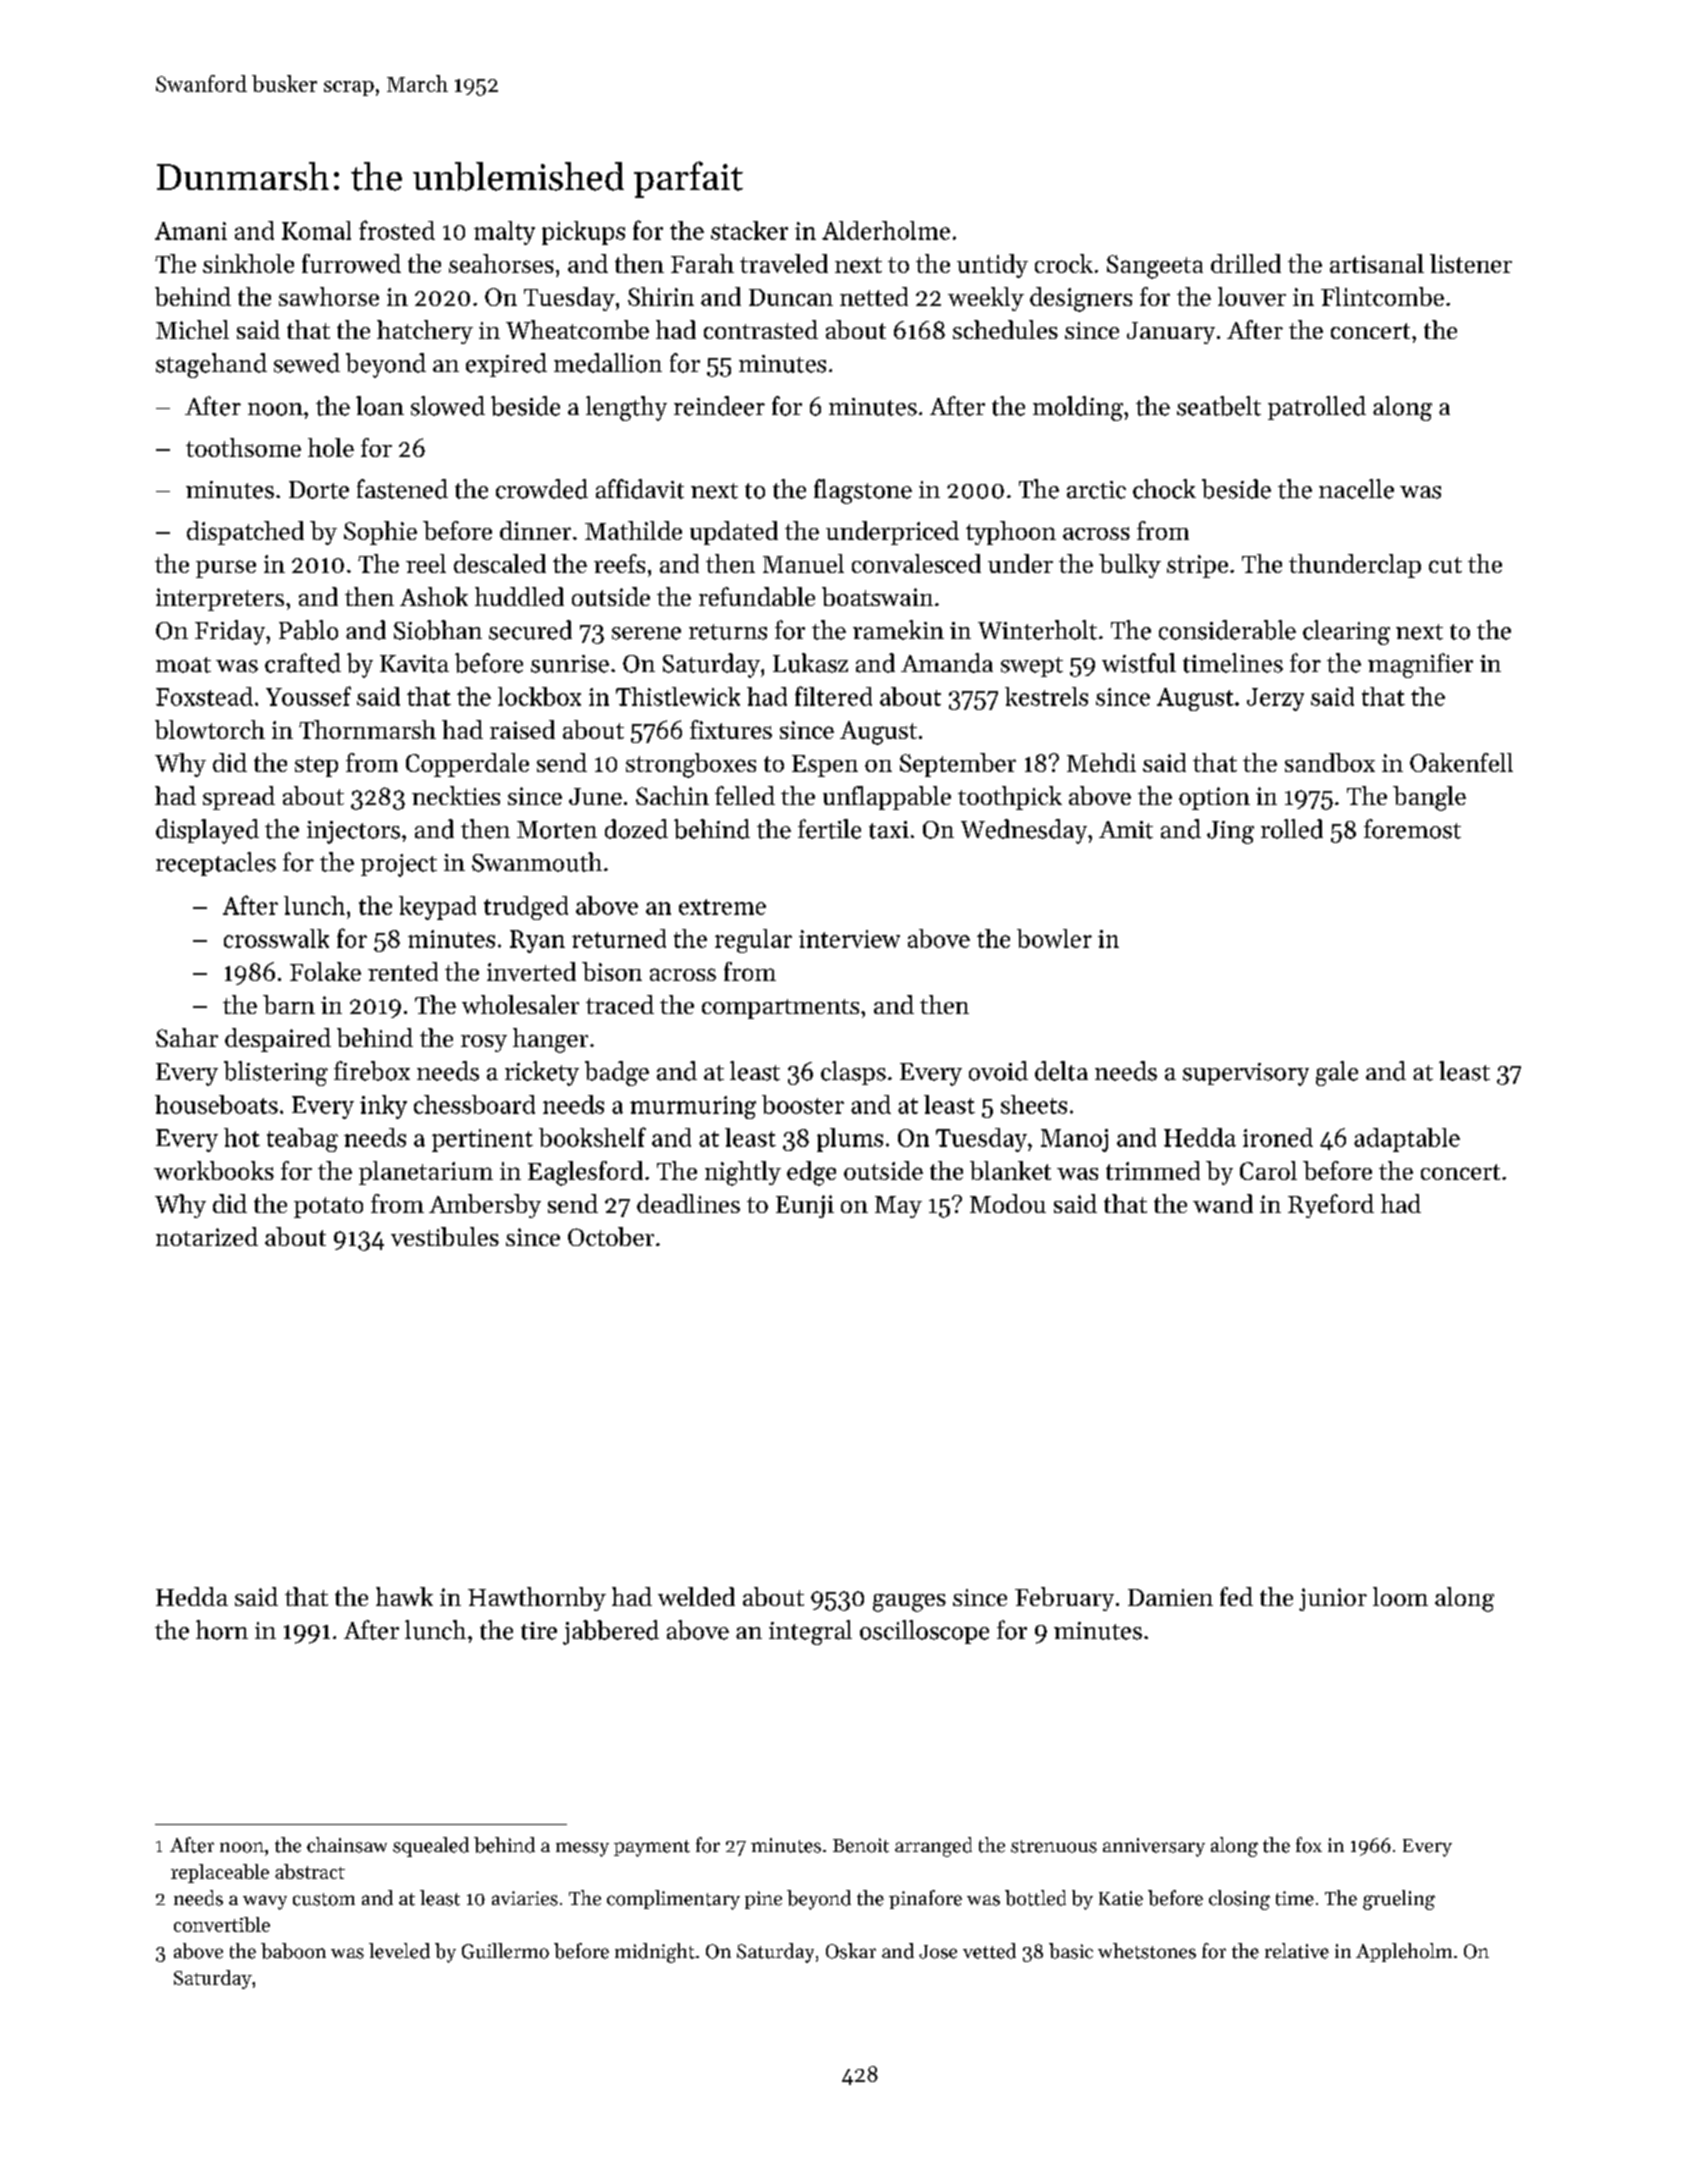 This page has height=2178, width=1683. I want to click on grueling, so click(1399, 1900).
